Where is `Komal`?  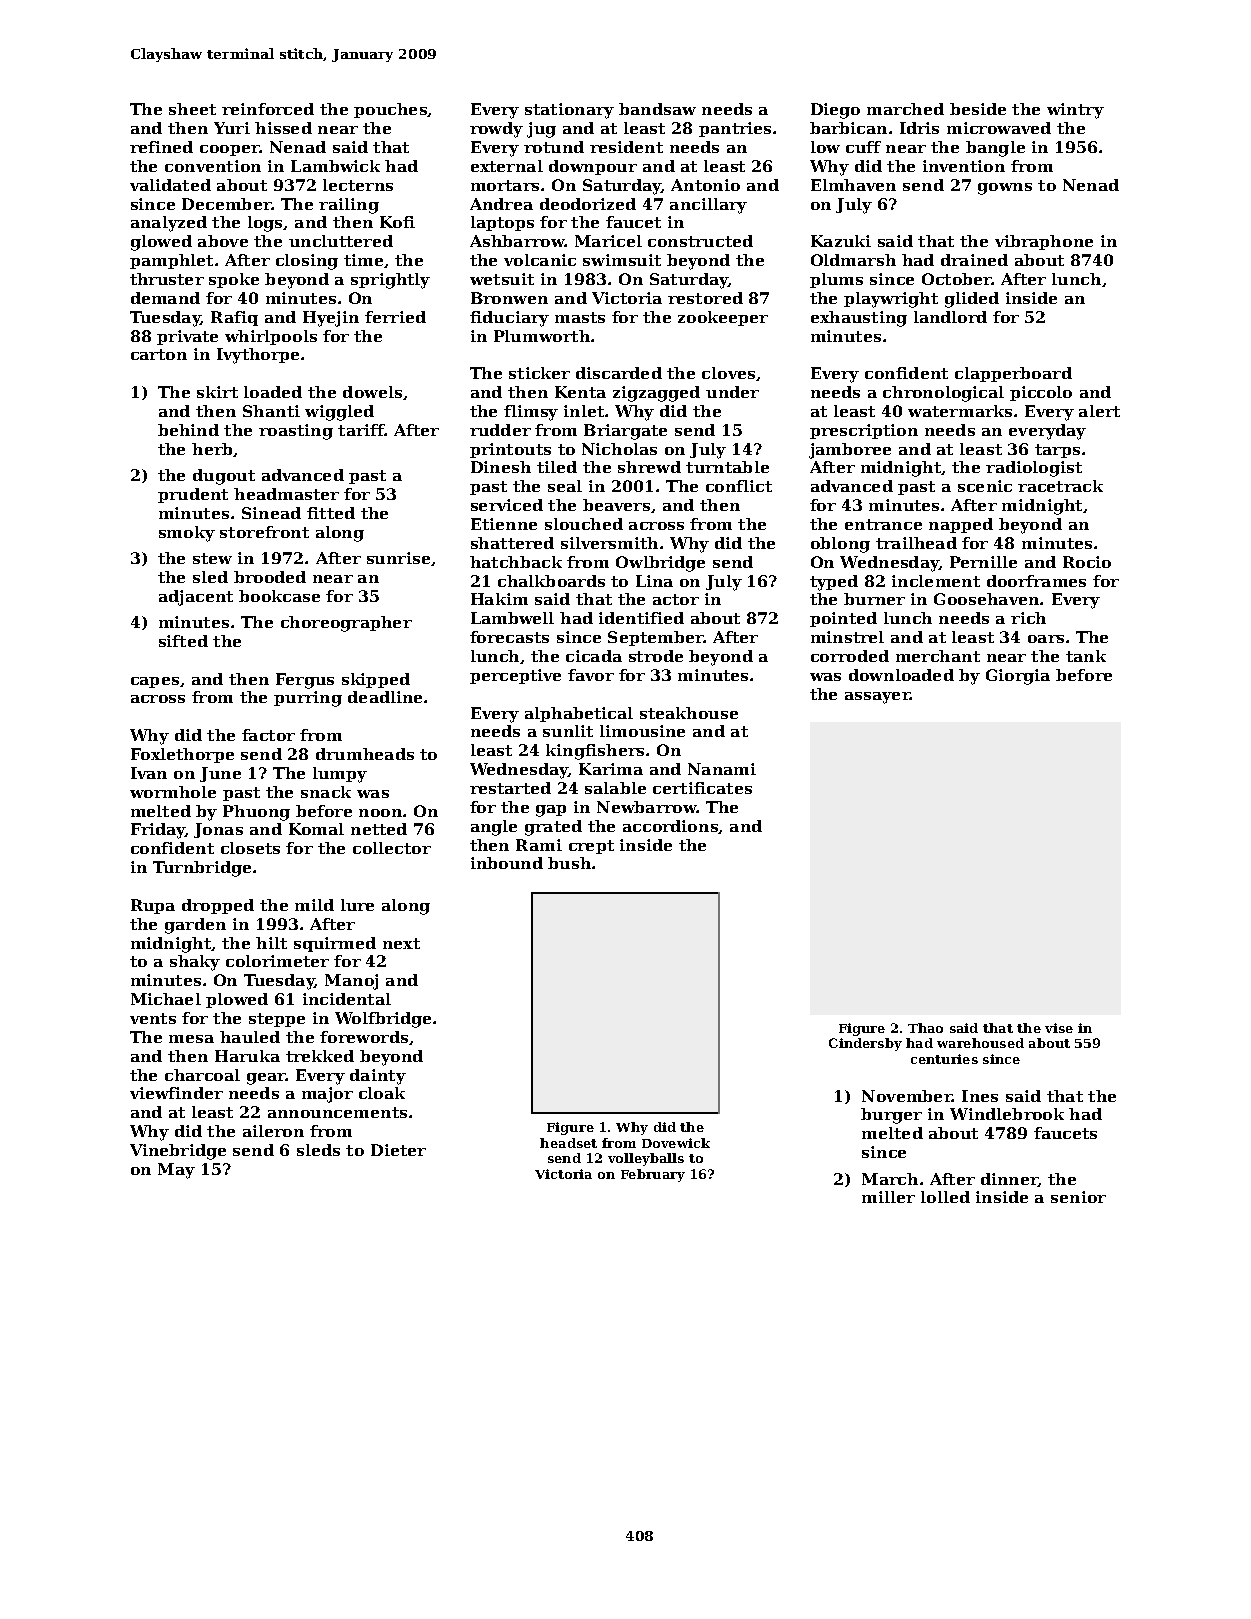
Komal is located at coordinates (316, 829).
